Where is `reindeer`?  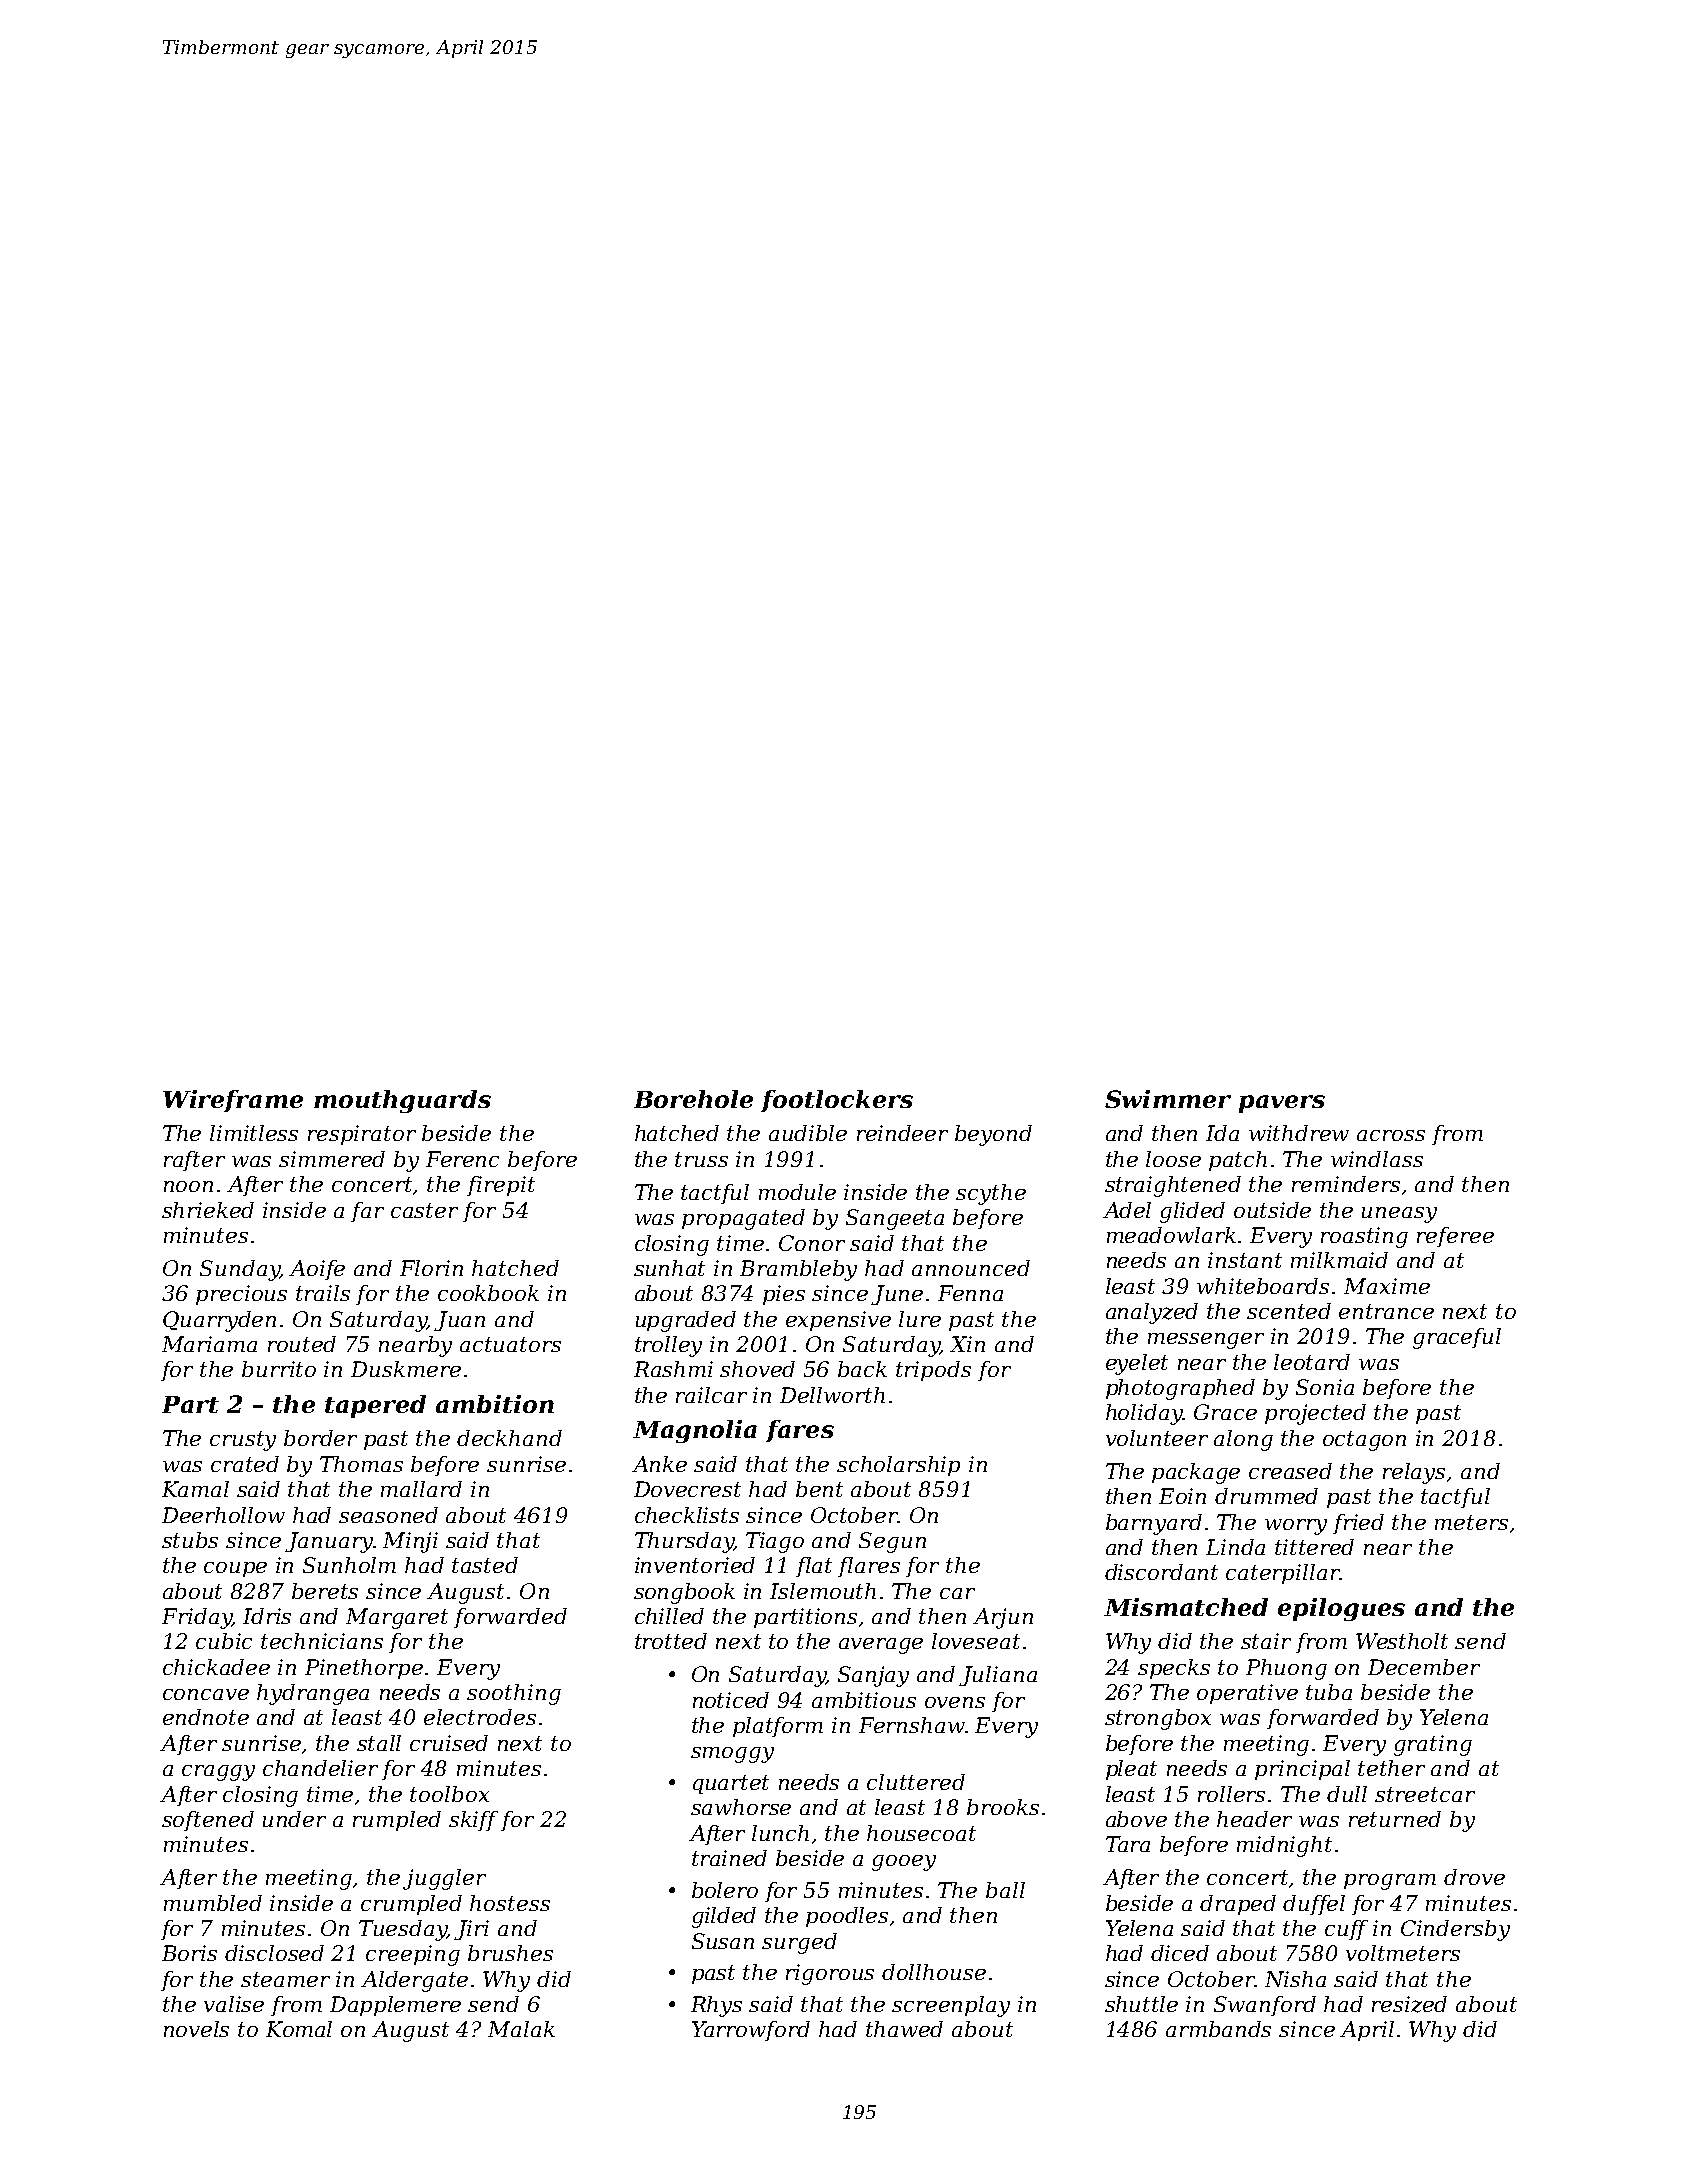 reindeer is located at coordinates (902, 1133).
